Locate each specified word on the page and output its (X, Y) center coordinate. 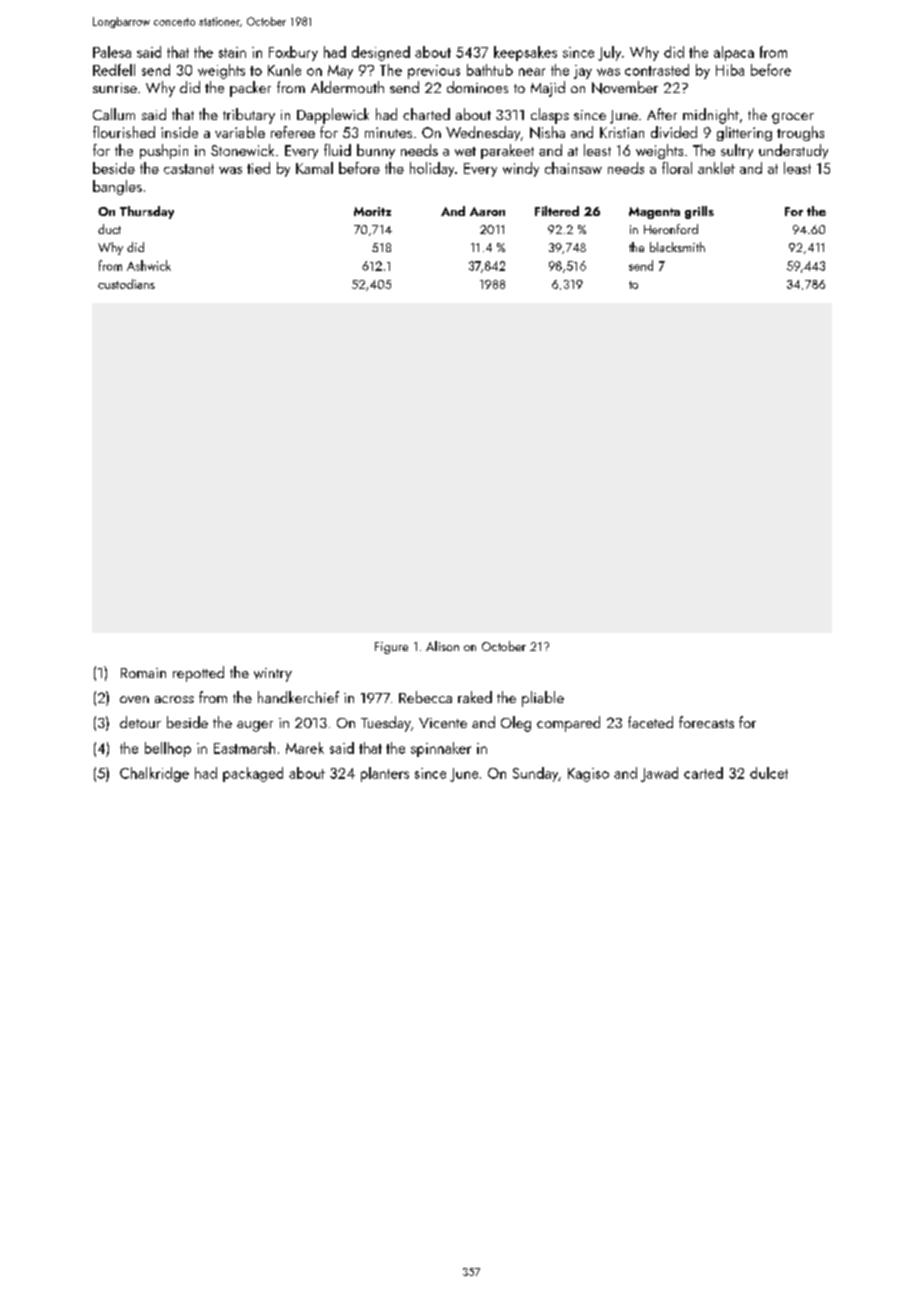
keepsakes (525, 53)
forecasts (706, 722)
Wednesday (483, 133)
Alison (442, 646)
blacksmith (677, 247)
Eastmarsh (244, 748)
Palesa (112, 52)
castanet (189, 169)
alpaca (734, 53)
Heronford (671, 229)
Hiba (730, 70)
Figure (391, 648)
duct (109, 229)
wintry (273, 675)
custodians (126, 284)
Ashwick (149, 265)
